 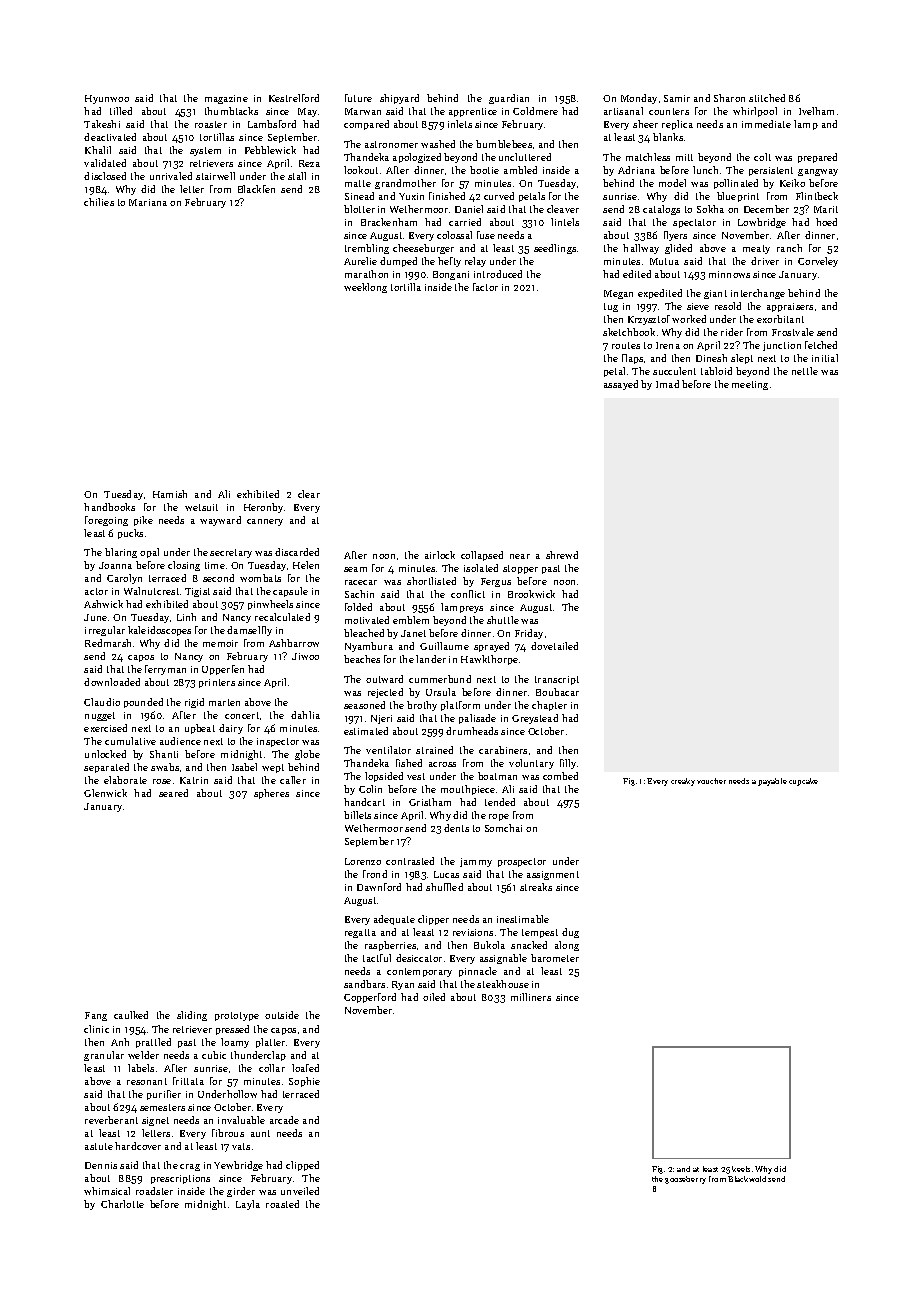 What do you see at coordinates (767, 98) in the screenshot?
I see `stitched` at bounding box center [767, 98].
